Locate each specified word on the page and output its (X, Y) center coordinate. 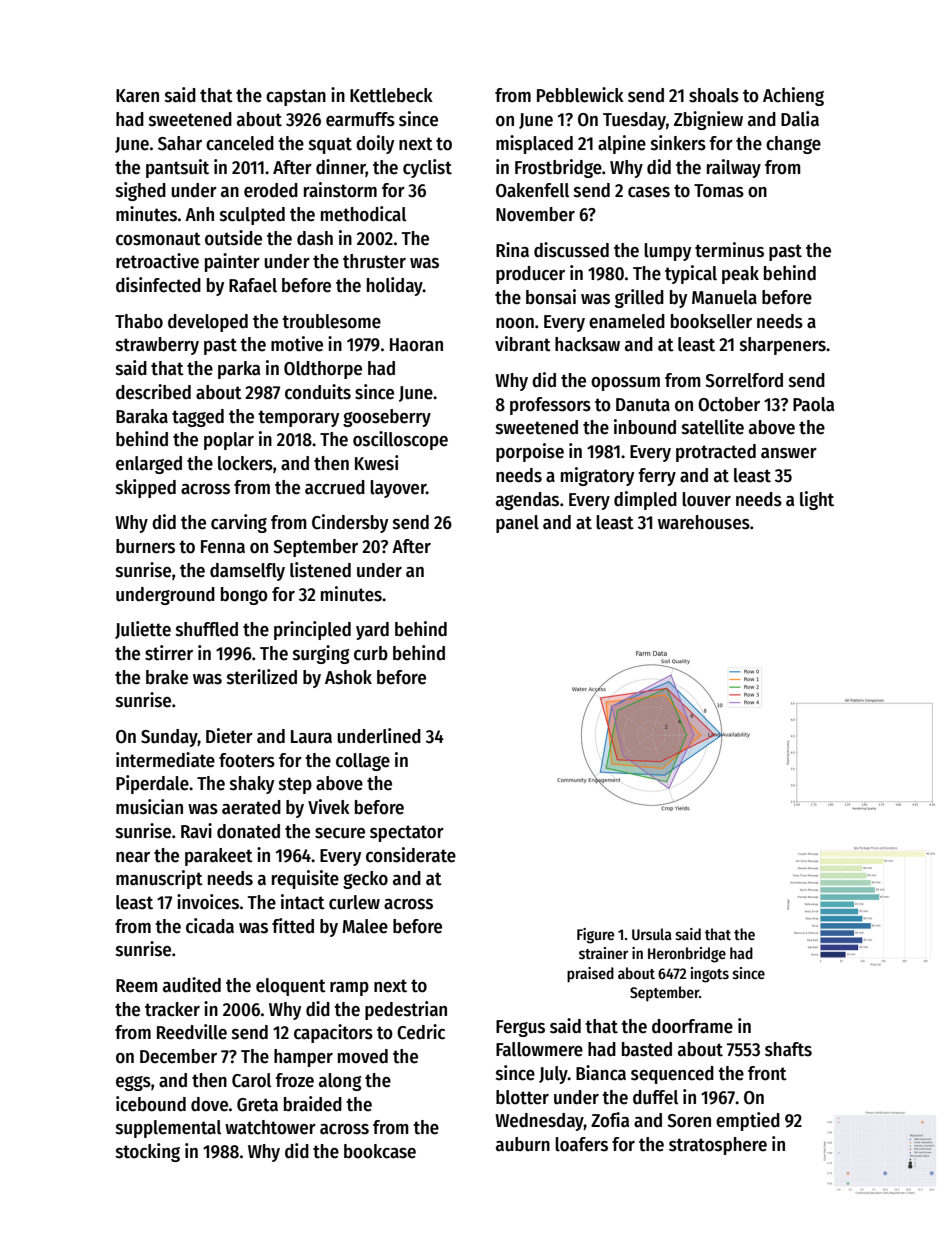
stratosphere (718, 1146)
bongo (244, 596)
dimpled (645, 500)
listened (320, 570)
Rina (512, 250)
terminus (729, 250)
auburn (523, 1144)
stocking (148, 1152)
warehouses (704, 522)
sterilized (262, 677)
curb (371, 653)
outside (233, 238)
